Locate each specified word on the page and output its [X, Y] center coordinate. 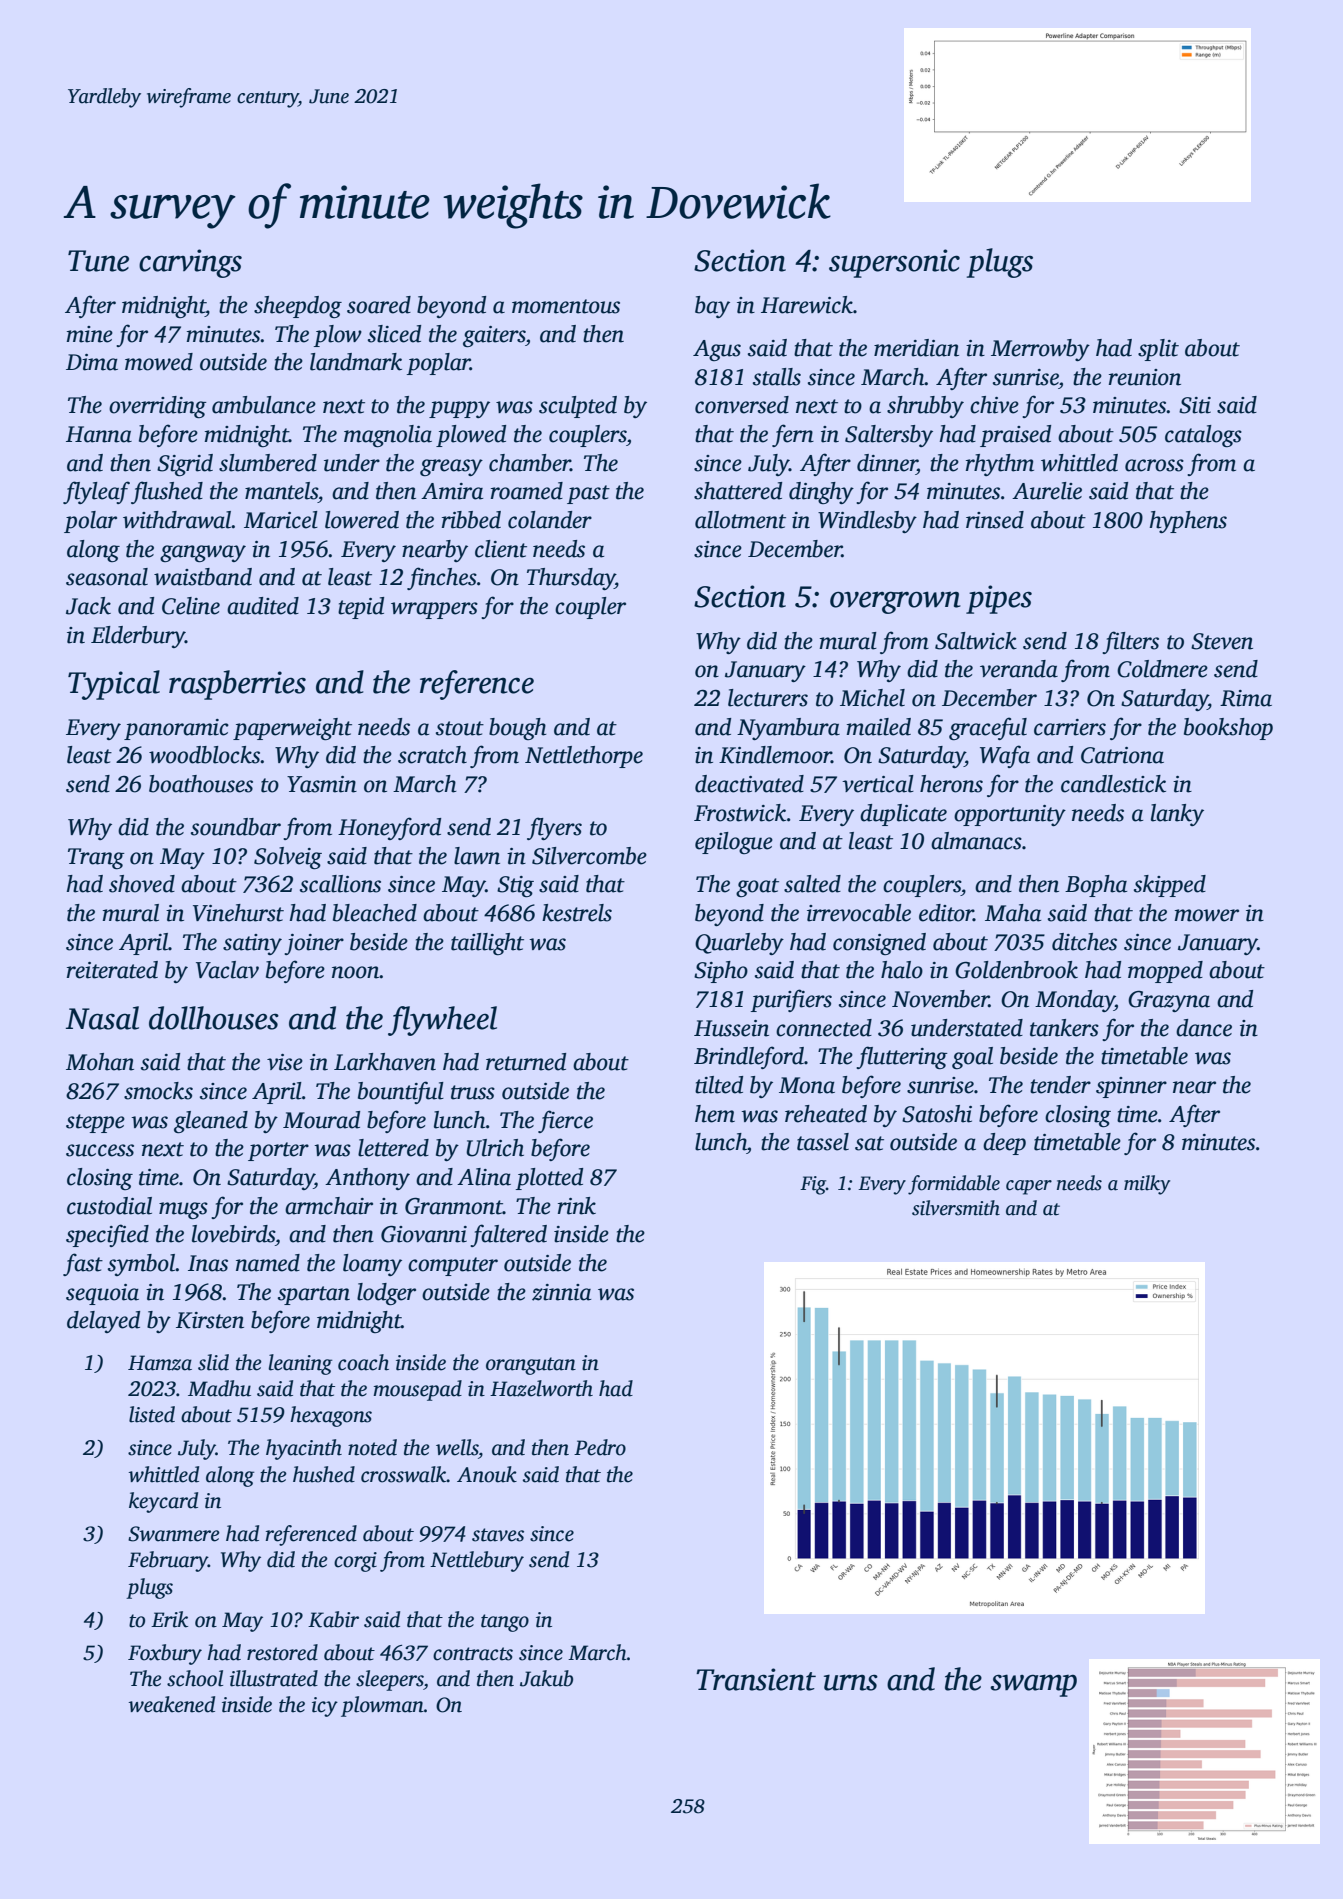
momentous [566, 306]
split [1158, 350]
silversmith [956, 1208]
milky [1147, 1185]
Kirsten [210, 1320]
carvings [190, 263]
